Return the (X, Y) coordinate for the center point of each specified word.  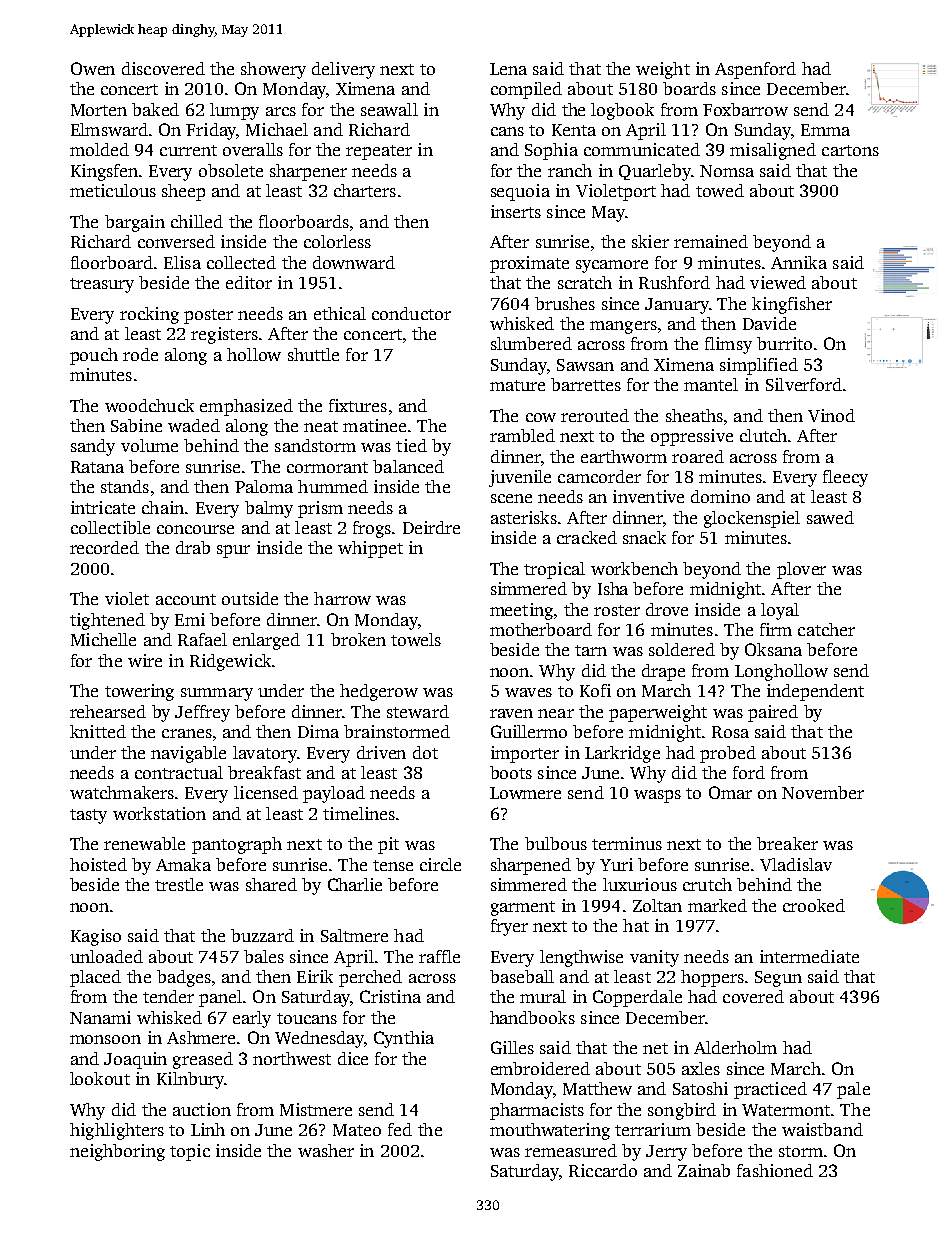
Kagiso (96, 937)
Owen (93, 68)
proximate (529, 264)
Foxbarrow (745, 109)
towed (720, 190)
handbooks (532, 1017)
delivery (343, 70)
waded (194, 425)
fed (400, 1129)
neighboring (117, 1152)
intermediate (809, 956)
